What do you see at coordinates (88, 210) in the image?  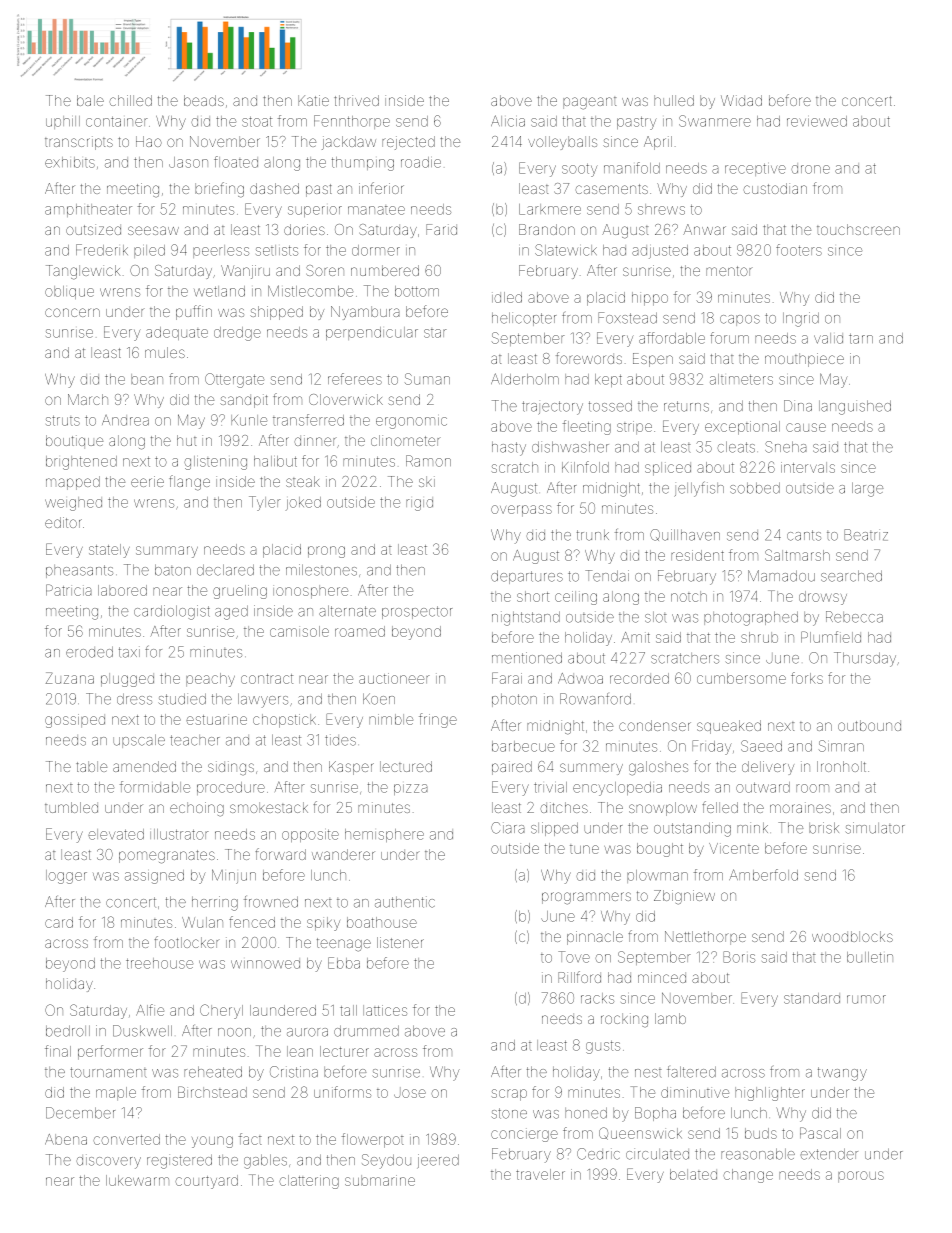 I see `amphitheater` at bounding box center [88, 210].
